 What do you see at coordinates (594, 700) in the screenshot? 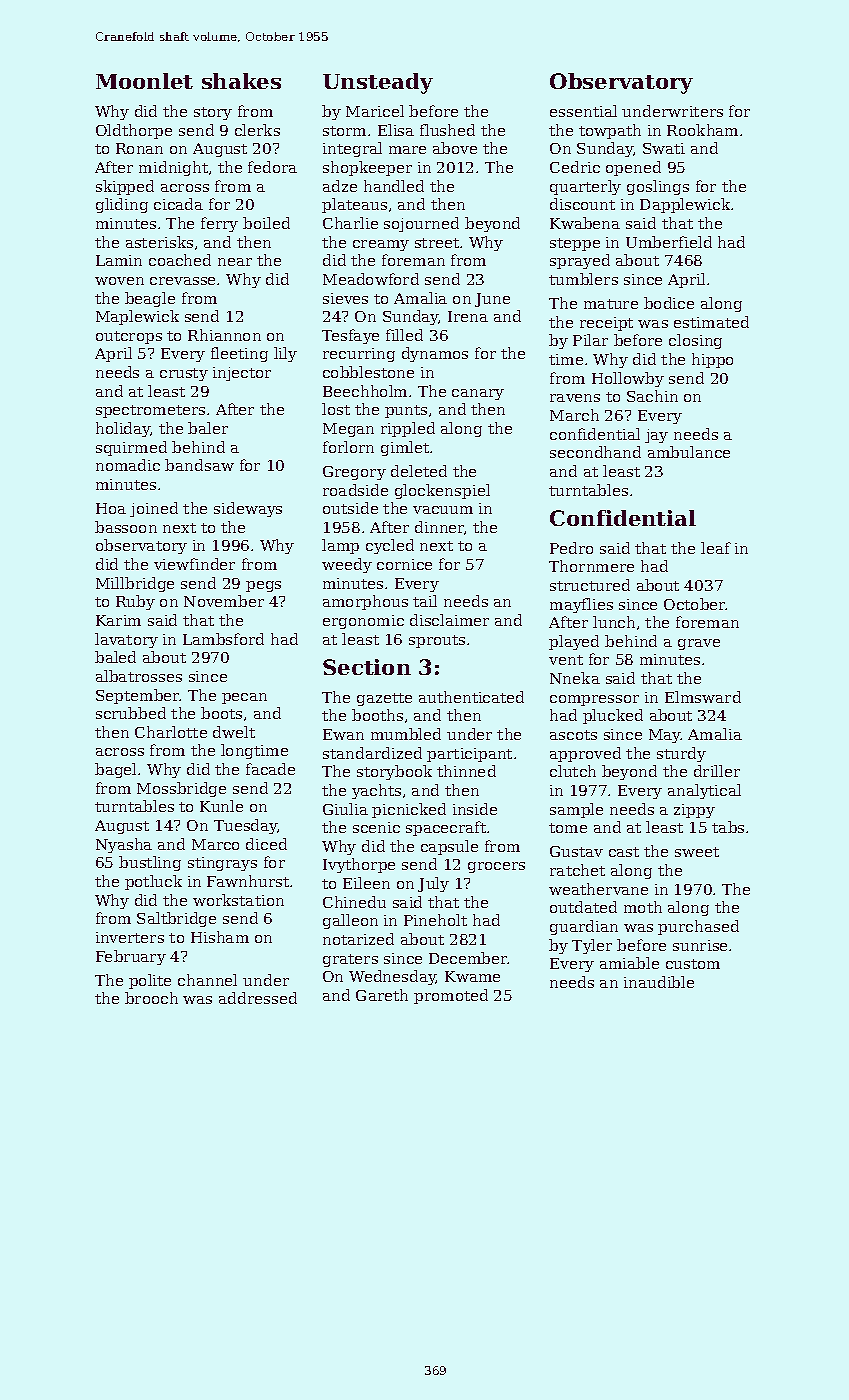
I see `compressor` at bounding box center [594, 700].
